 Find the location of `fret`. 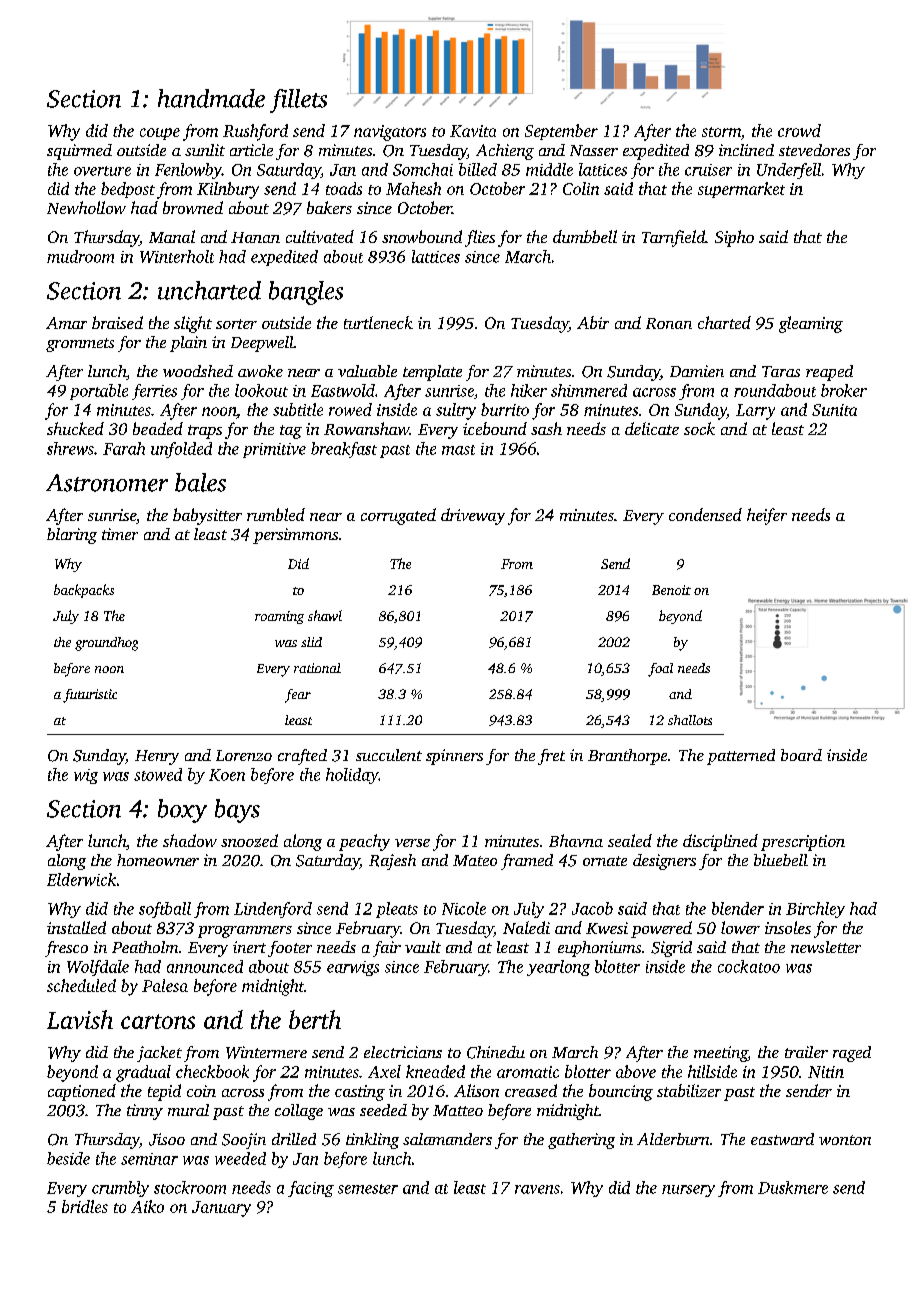

fret is located at coordinates (551, 757).
